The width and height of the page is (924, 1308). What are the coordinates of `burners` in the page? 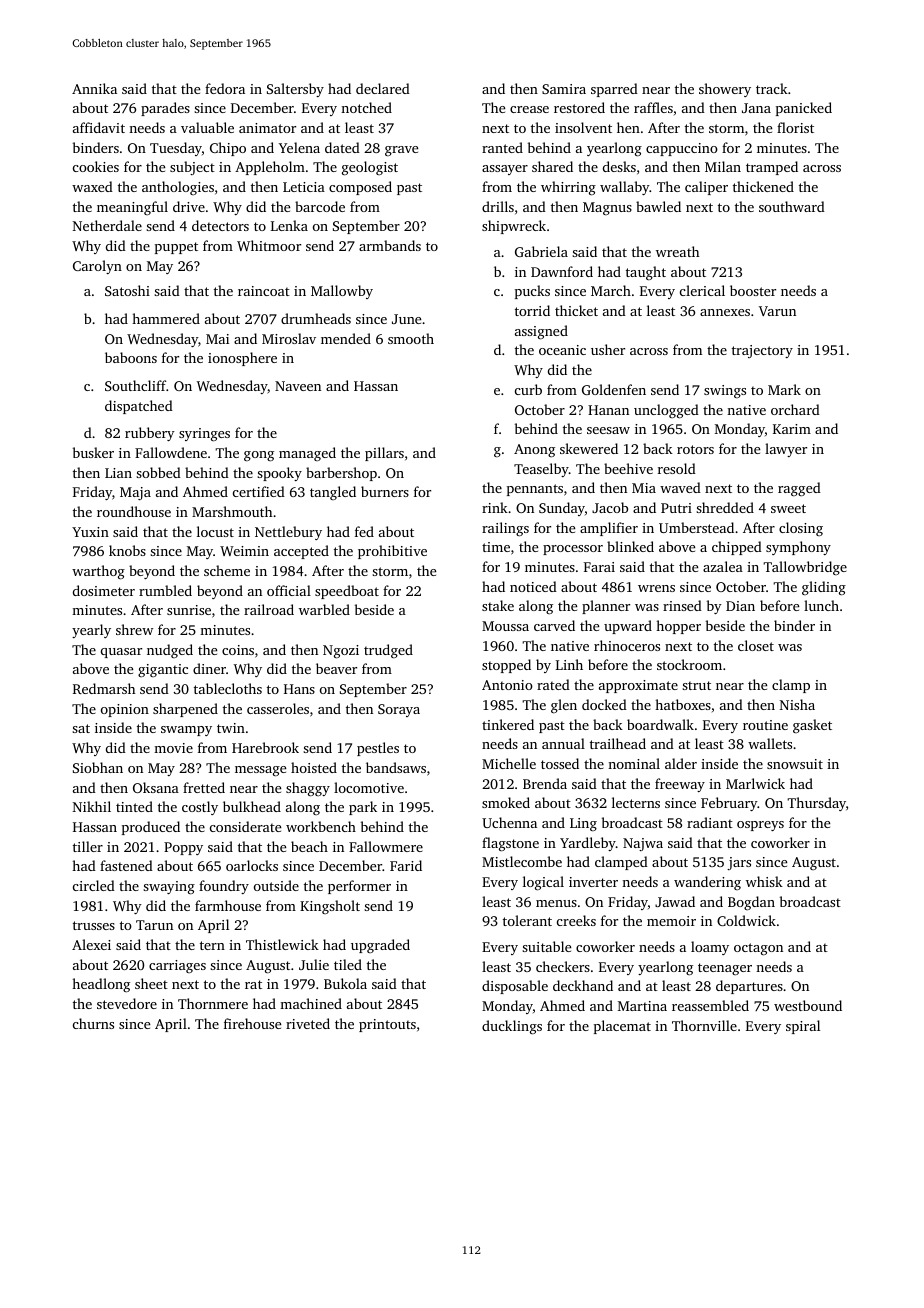 It's located at (385, 491).
